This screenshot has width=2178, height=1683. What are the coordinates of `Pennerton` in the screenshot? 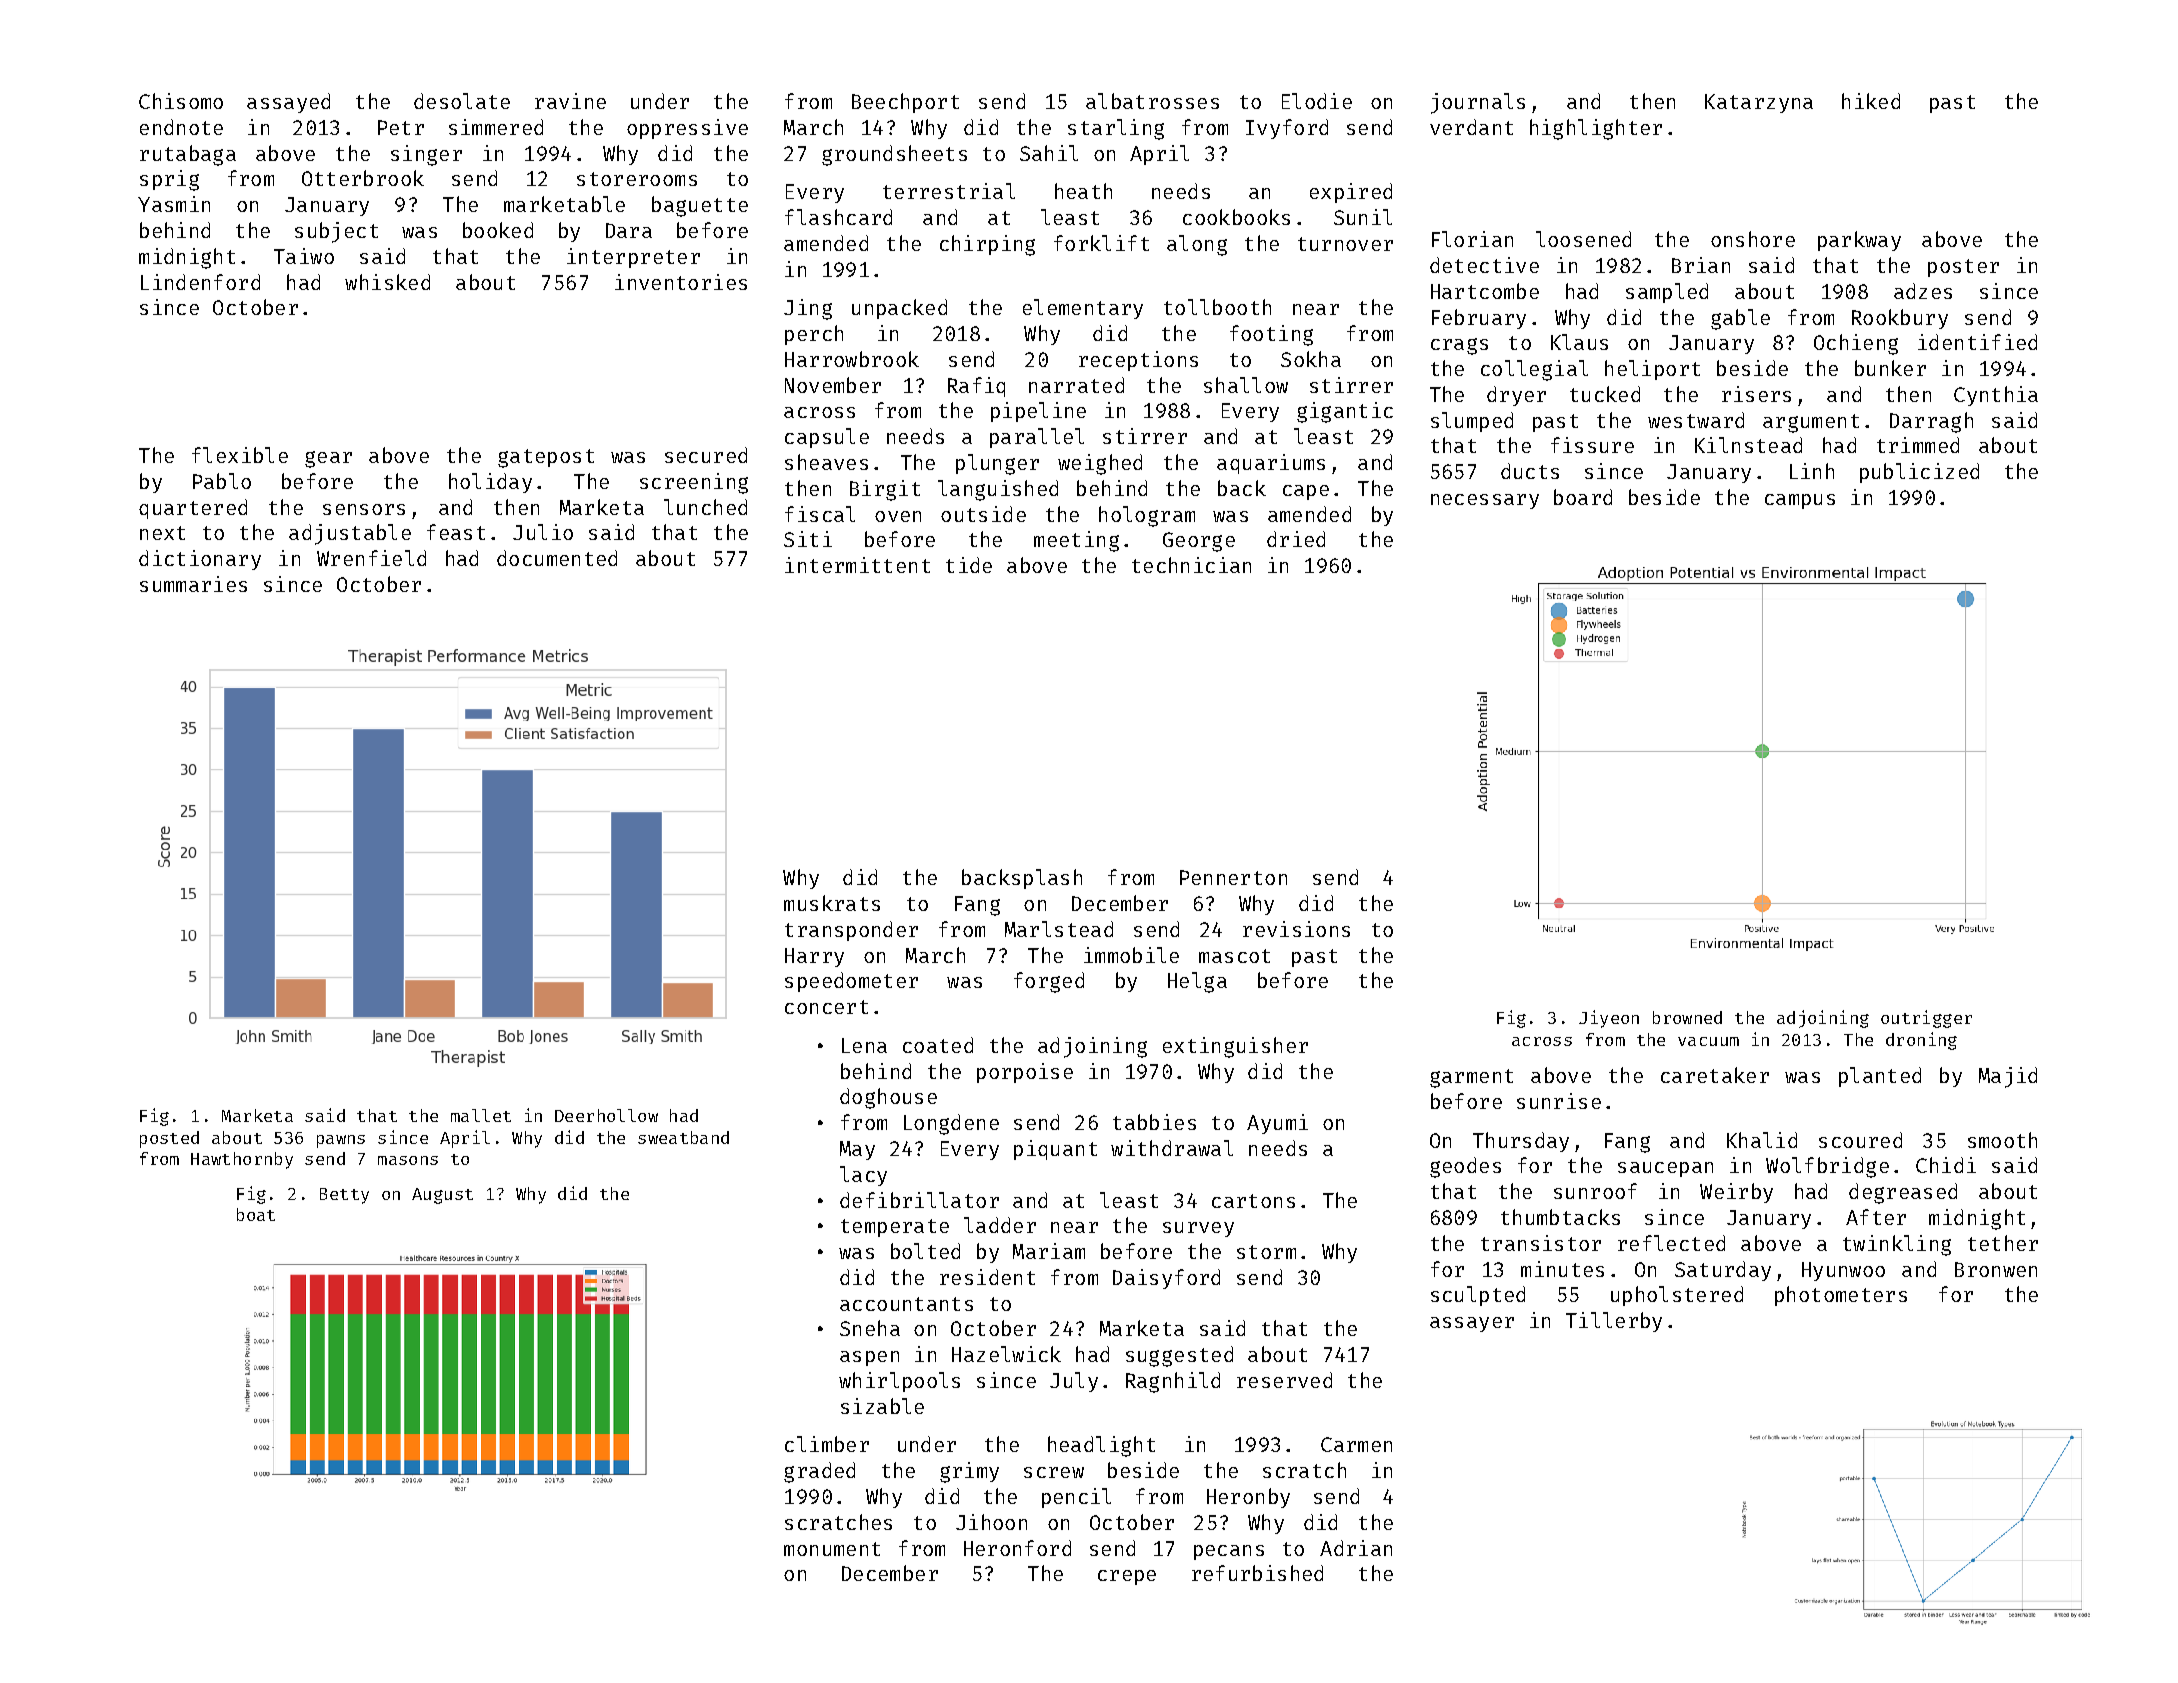 It's located at (1233, 877).
